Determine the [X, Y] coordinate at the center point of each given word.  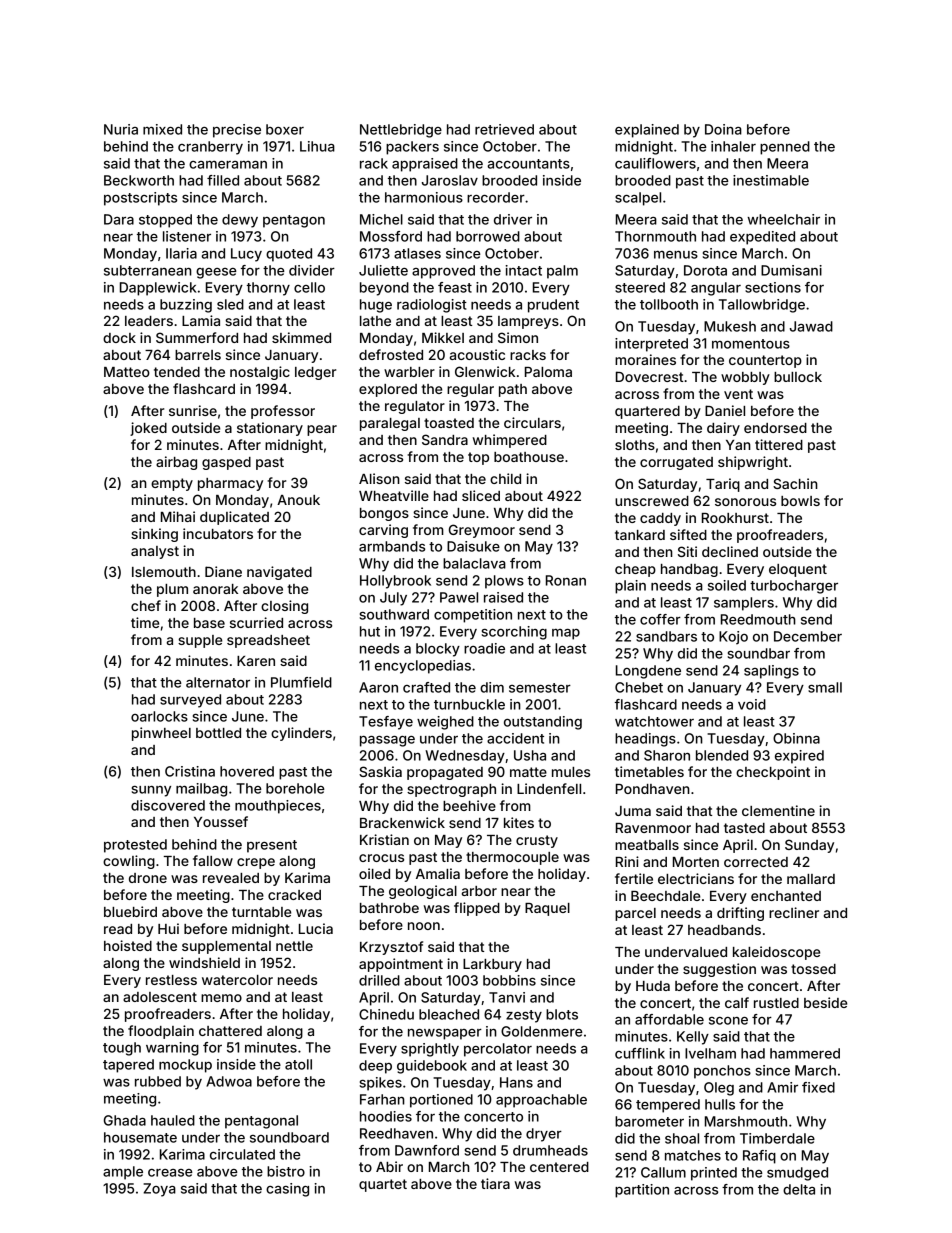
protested [135, 846]
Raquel [547, 909]
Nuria [121, 129]
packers [412, 148]
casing [287, 1190]
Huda [653, 986]
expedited [762, 238]
